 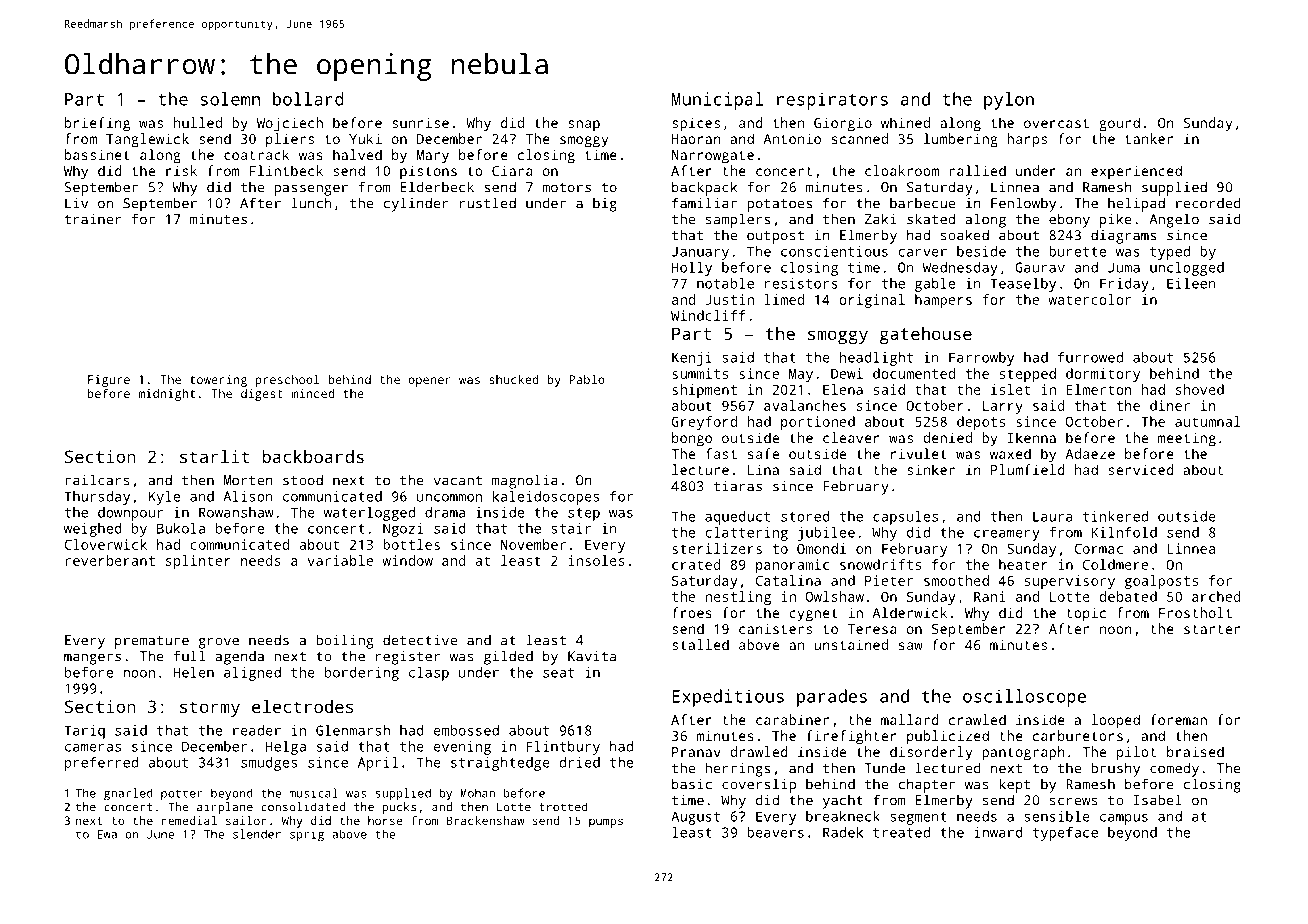 What do you see at coordinates (107, 834) in the page?
I see `Ewa` at bounding box center [107, 834].
